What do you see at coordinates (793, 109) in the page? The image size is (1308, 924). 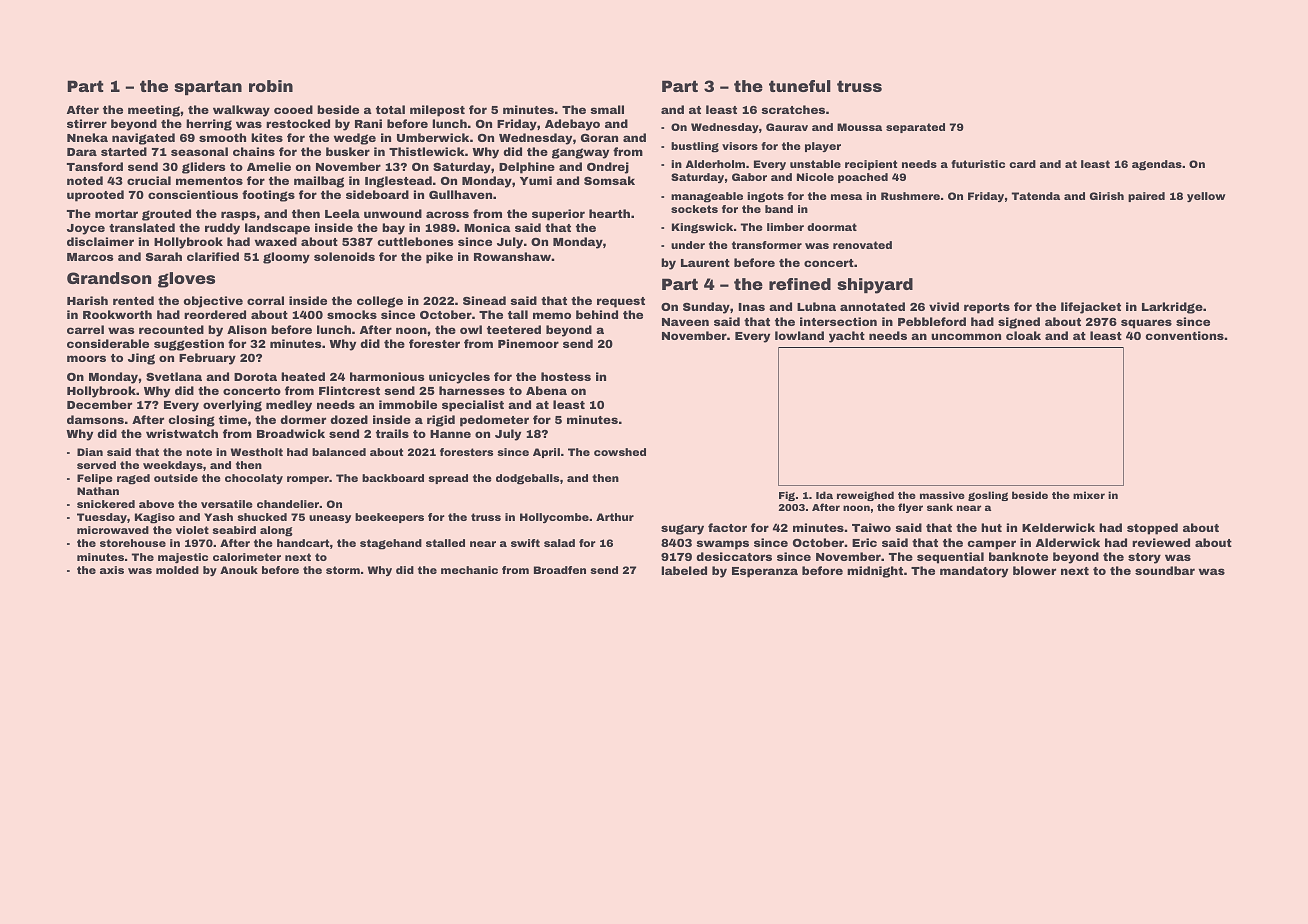 I see `scratches` at bounding box center [793, 109].
